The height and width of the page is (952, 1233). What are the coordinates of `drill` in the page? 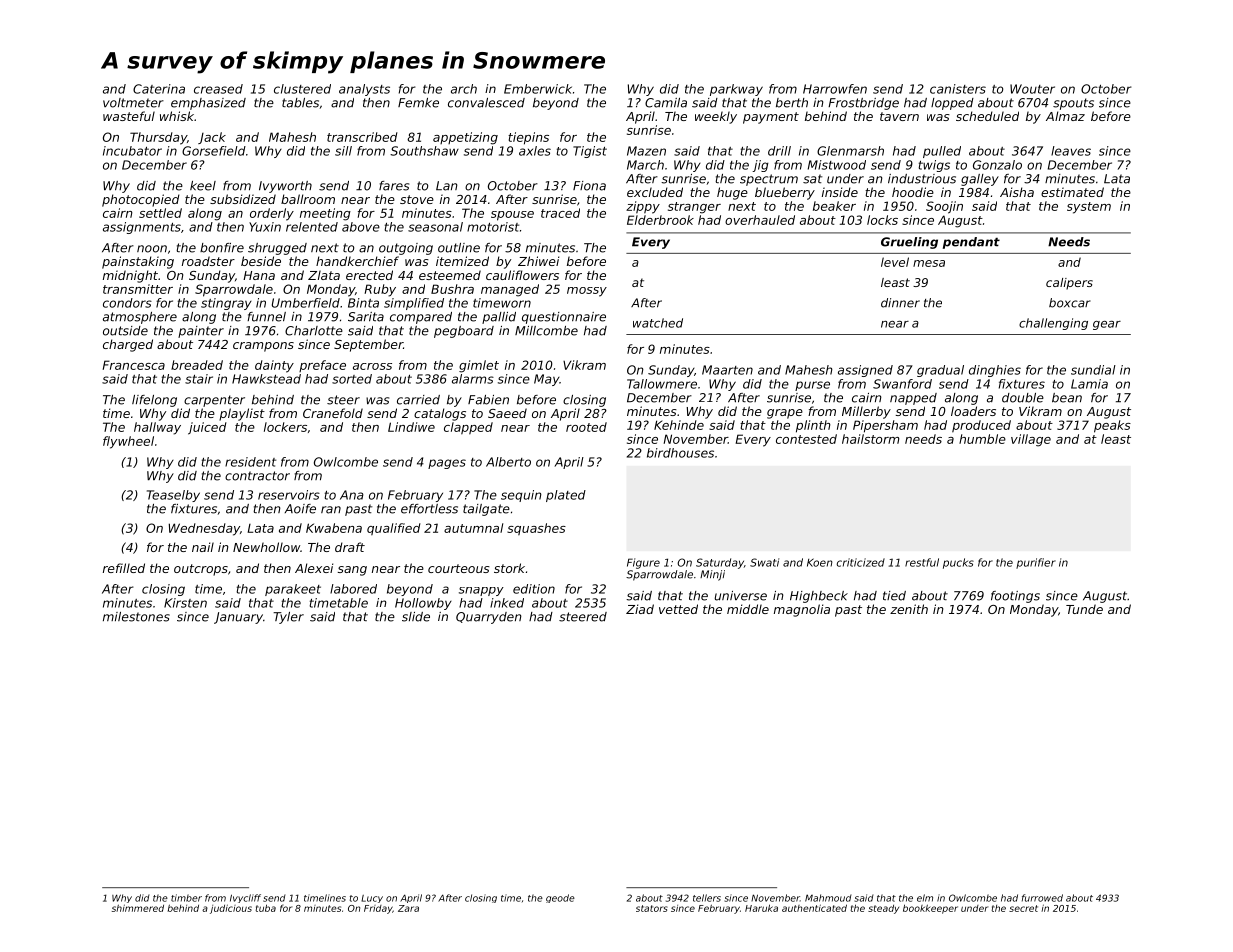 It's located at (779, 151).
